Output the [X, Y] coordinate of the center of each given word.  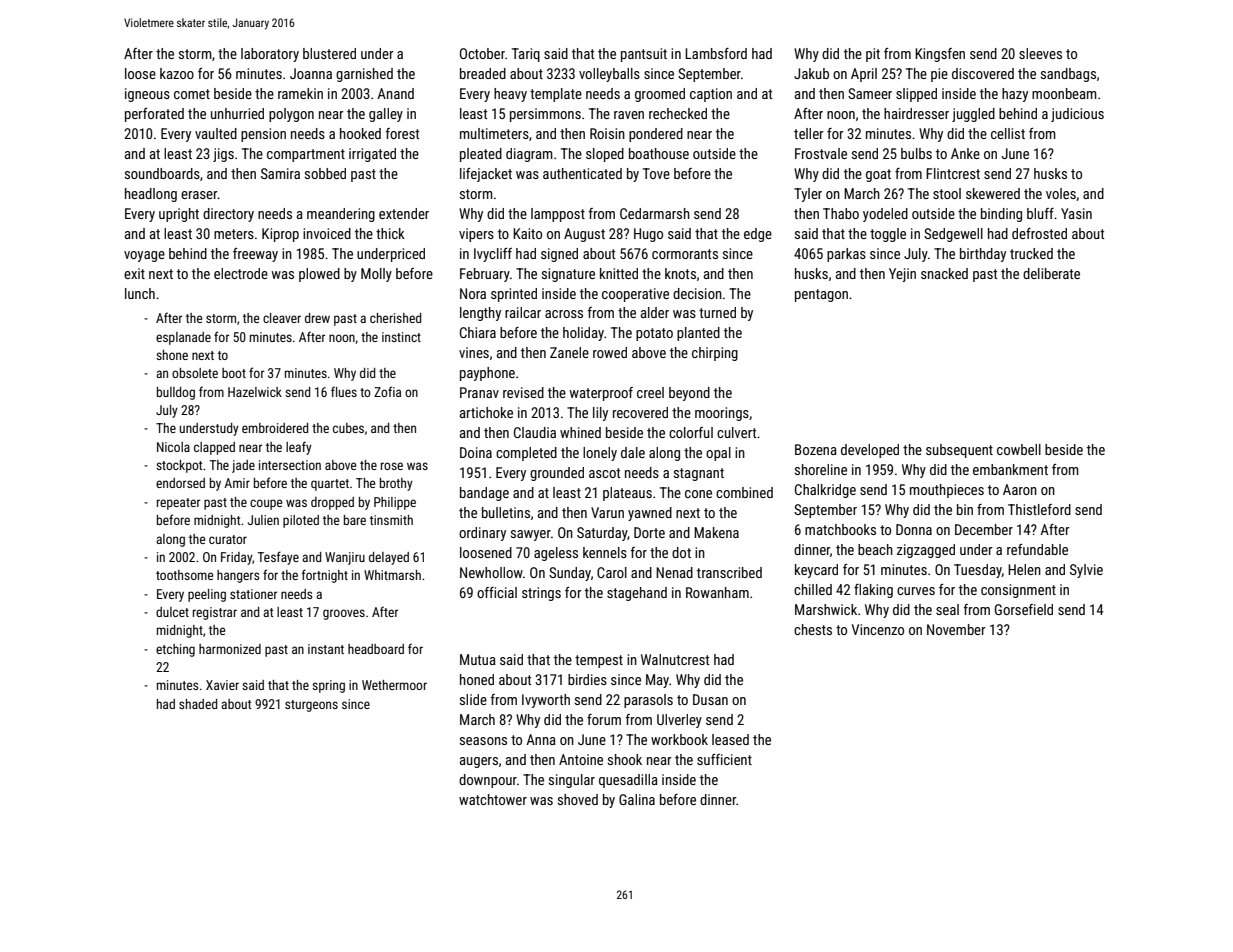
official [497, 592]
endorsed [180, 483]
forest [402, 133]
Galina [637, 799]
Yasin [1076, 213]
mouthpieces [947, 491]
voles [1061, 193]
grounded [557, 474]
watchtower [493, 799]
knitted [619, 273]
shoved [578, 799]
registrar [215, 613]
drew [317, 318]
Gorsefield [1024, 609]
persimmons [545, 115]
